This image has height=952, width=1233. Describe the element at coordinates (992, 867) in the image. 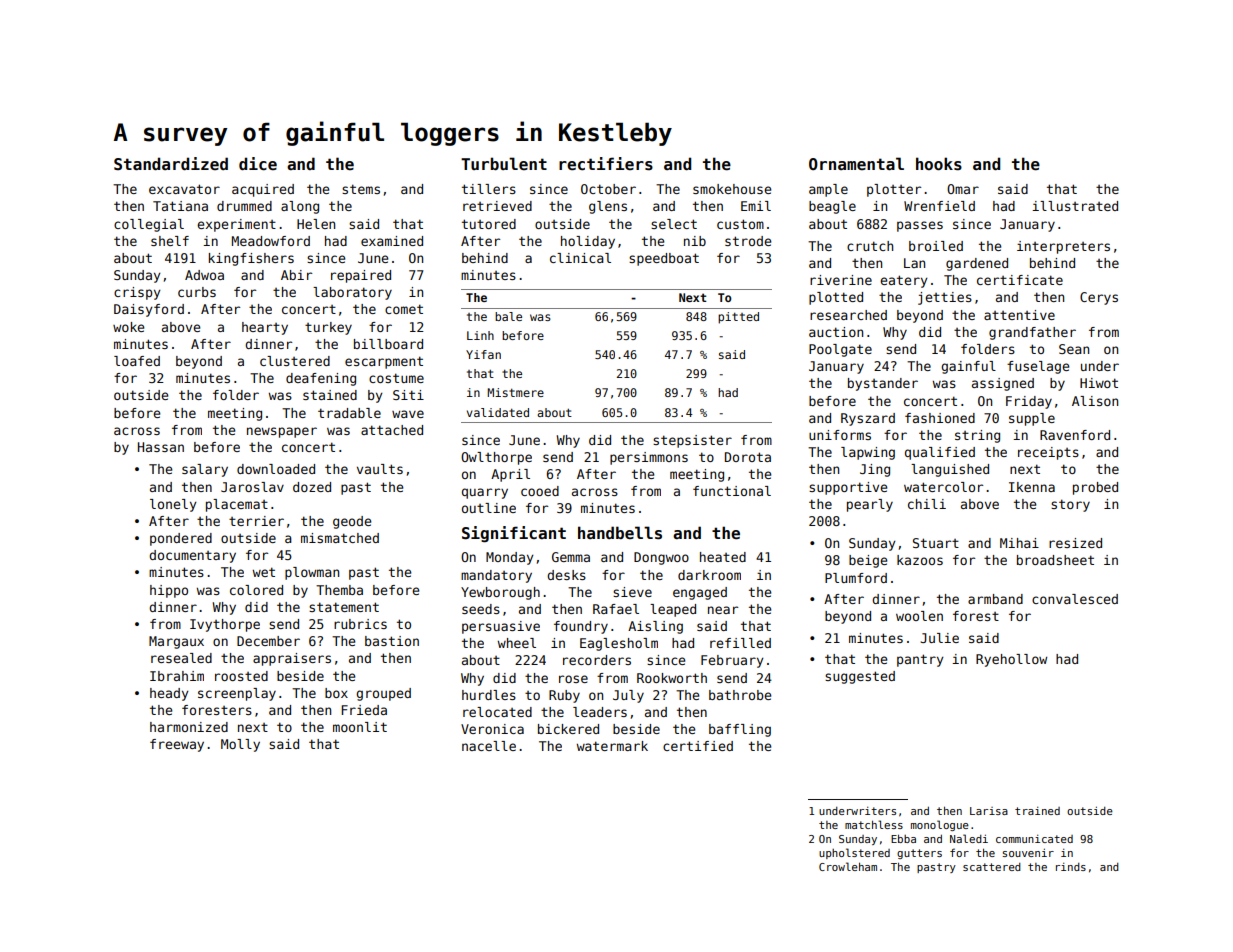

I see `scattered` at that location.
